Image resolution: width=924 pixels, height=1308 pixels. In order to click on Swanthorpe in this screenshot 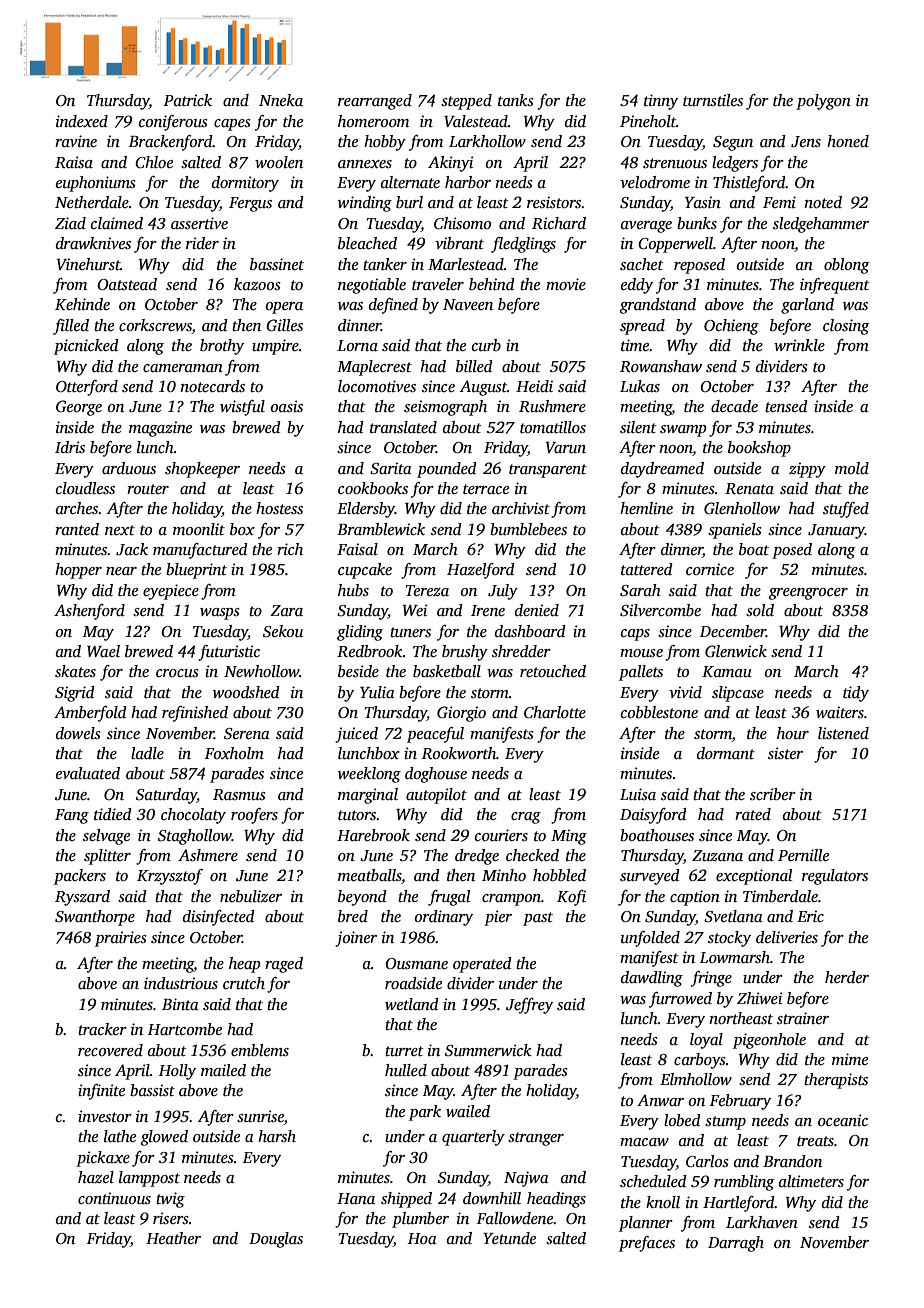, I will do `click(95, 918)`.
